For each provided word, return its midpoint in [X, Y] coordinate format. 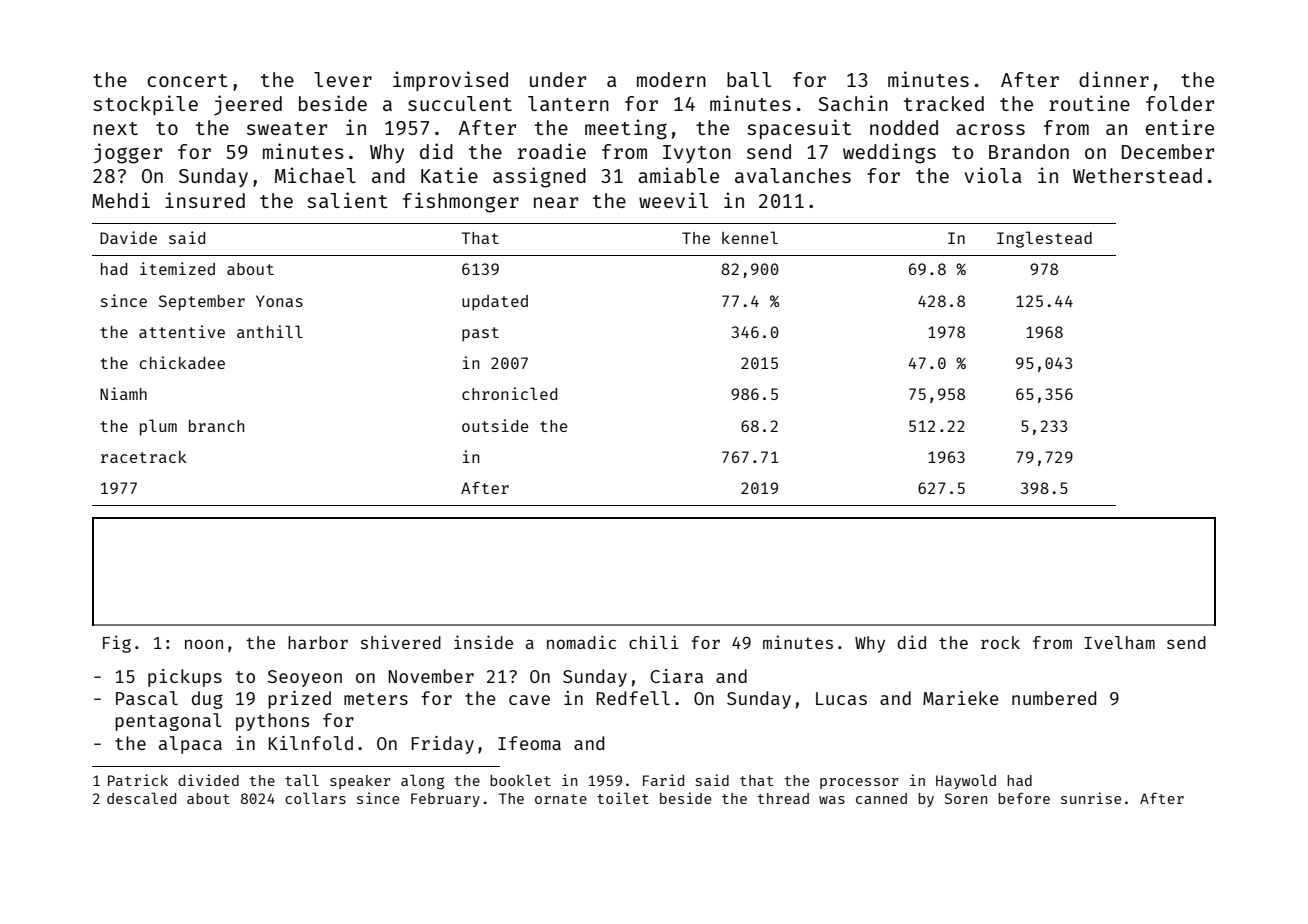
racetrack [144, 457]
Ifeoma [529, 743]
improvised [450, 81]
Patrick [138, 780]
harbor [318, 642]
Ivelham [1119, 642]
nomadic [581, 642]
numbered [1054, 698]
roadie [552, 151]
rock [1000, 642]
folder [1180, 103]
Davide [128, 237]
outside [495, 425]
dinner [1114, 79]
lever [343, 79]
